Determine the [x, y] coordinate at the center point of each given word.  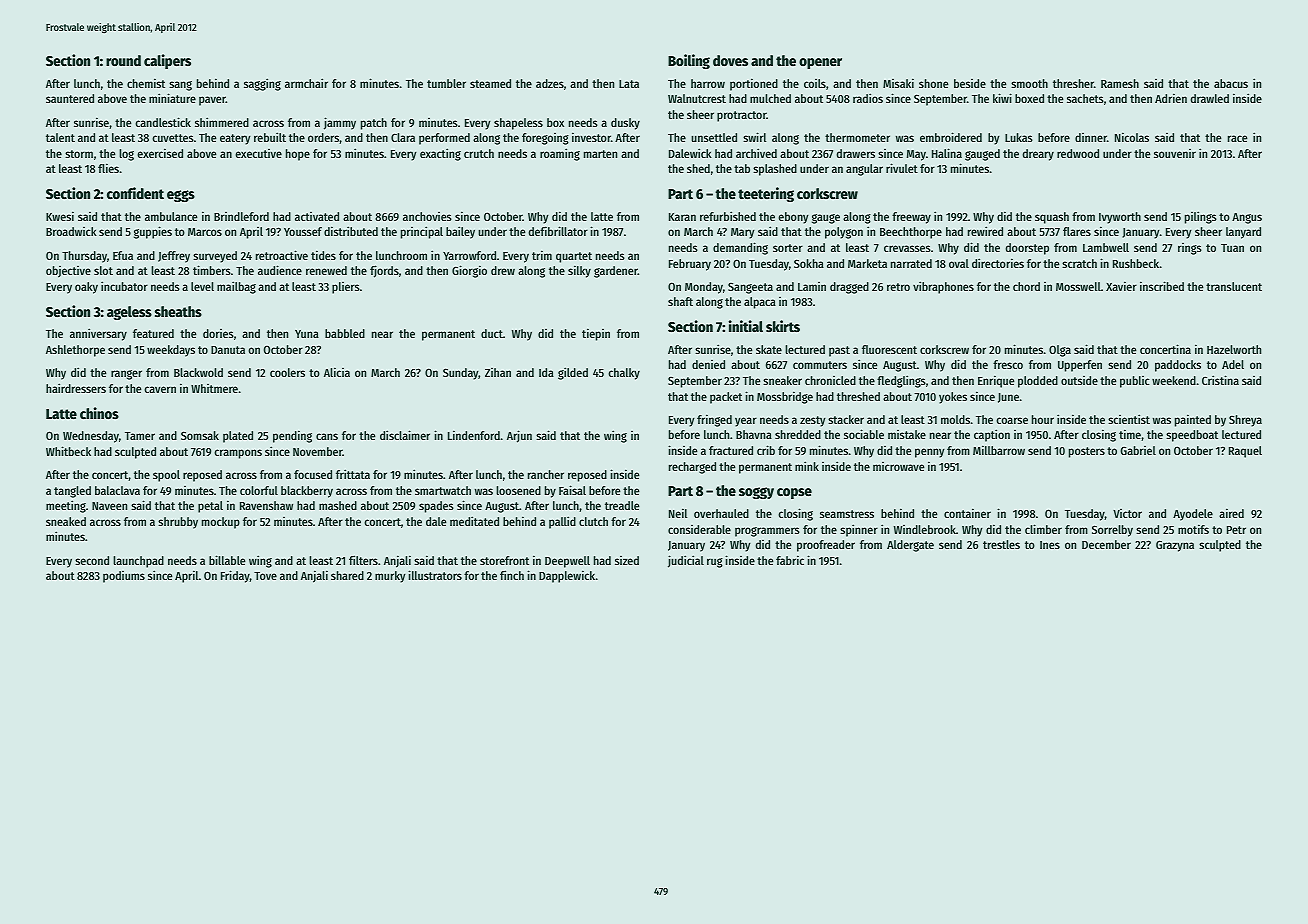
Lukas [1019, 137]
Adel [1233, 364]
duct [492, 333]
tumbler [446, 83]
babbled [345, 333]
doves [730, 60]
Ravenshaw [266, 505]
